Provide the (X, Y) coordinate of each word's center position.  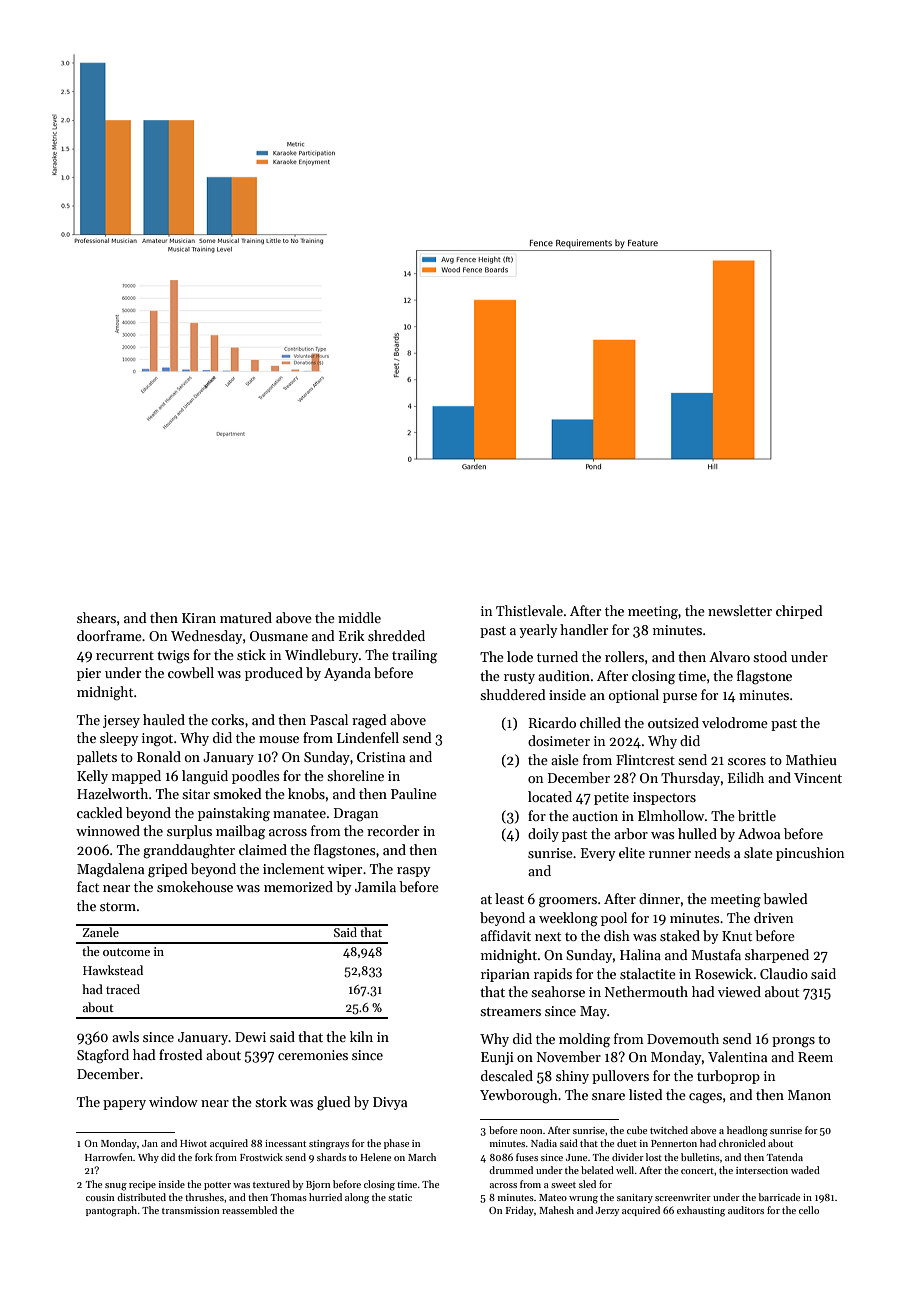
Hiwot (193, 1143)
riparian (505, 975)
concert (697, 1171)
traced (123, 989)
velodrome (735, 722)
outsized (673, 722)
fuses (527, 1157)
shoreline (355, 775)
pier (89, 674)
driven (773, 917)
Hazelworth (112, 793)
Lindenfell (368, 737)
